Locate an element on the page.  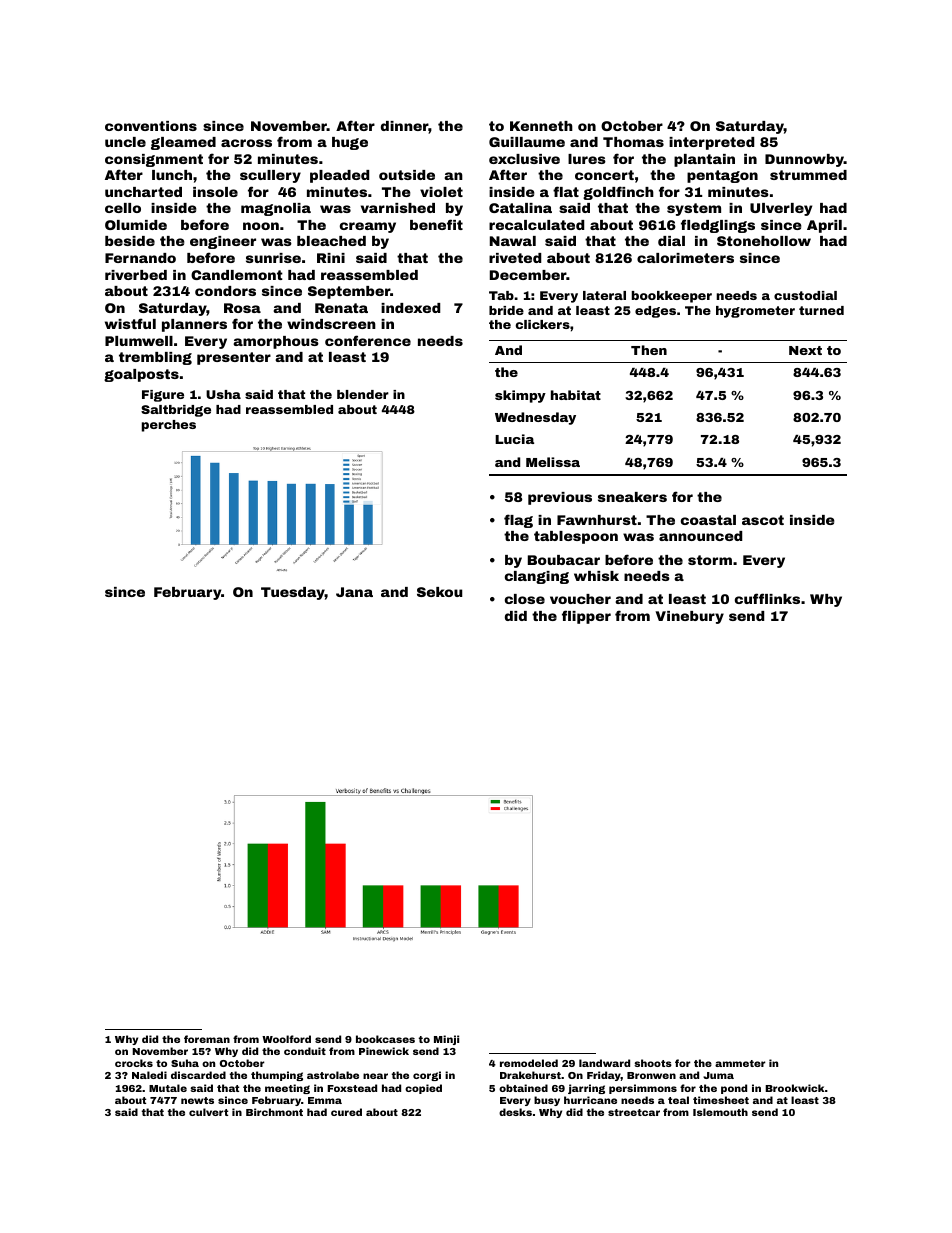
Jana is located at coordinates (354, 592).
